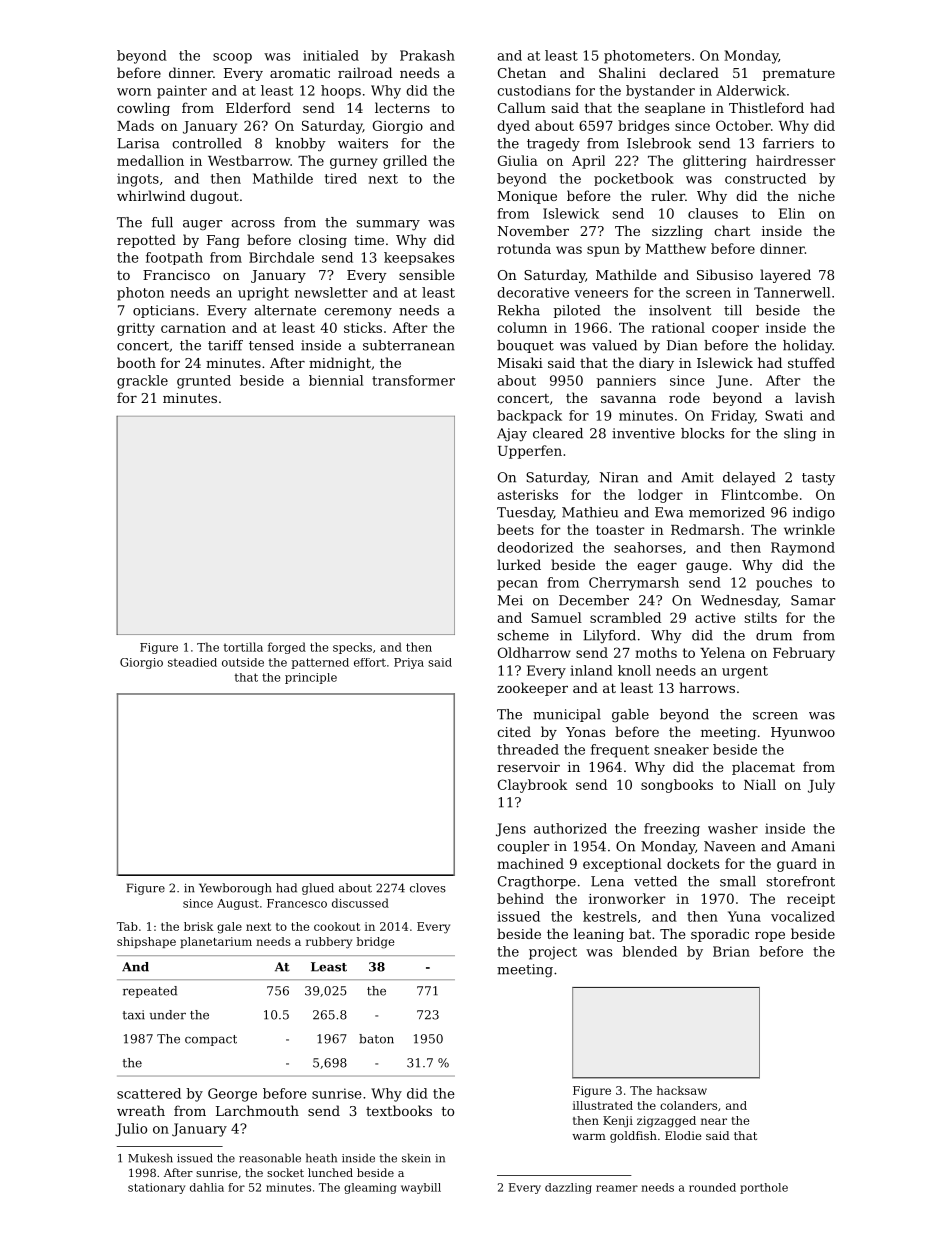 This screenshot has width=952, height=1233. Describe the element at coordinates (285, 1172) in the screenshot. I see `socket` at that location.
